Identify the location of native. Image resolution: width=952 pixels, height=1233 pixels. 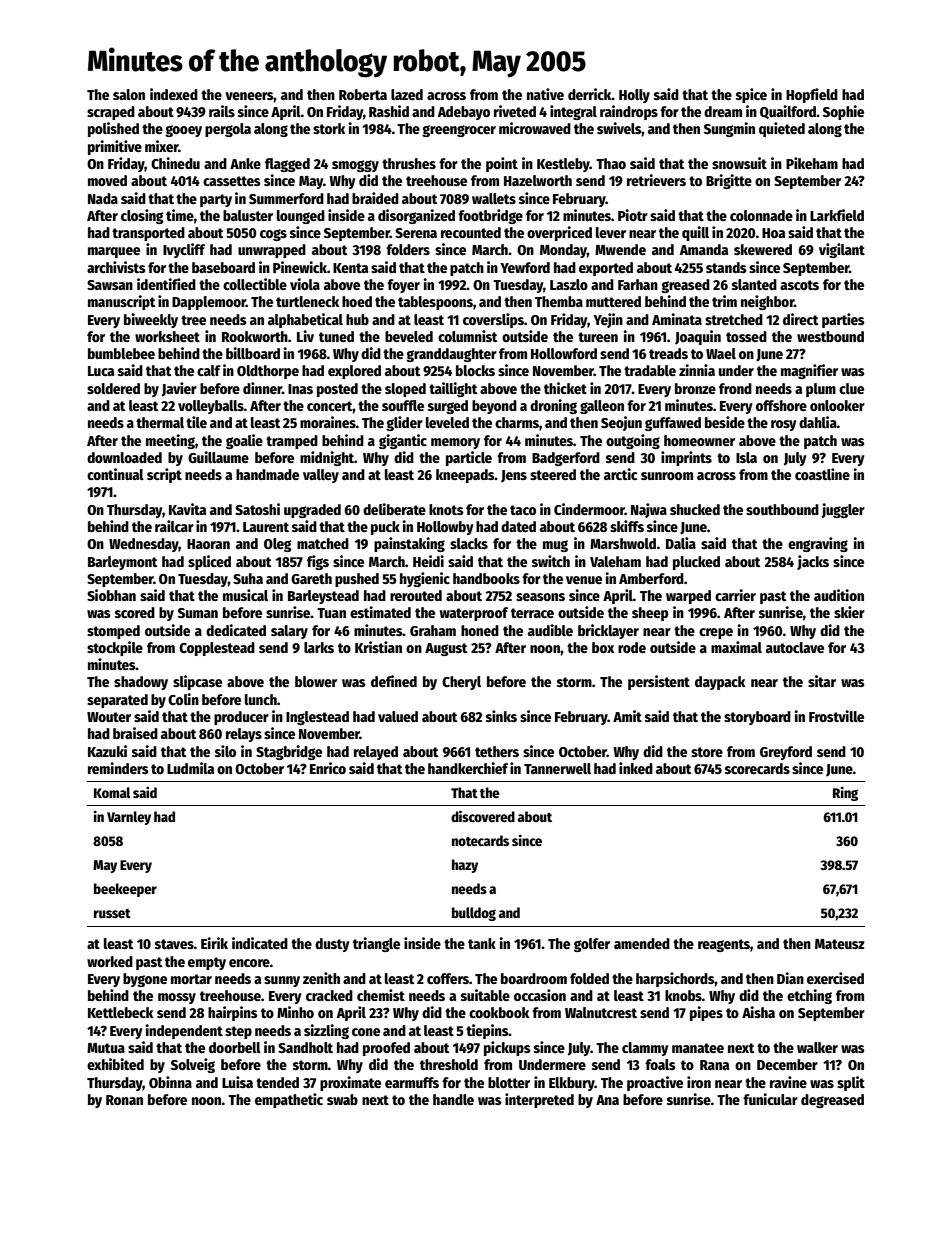
(545, 94).
